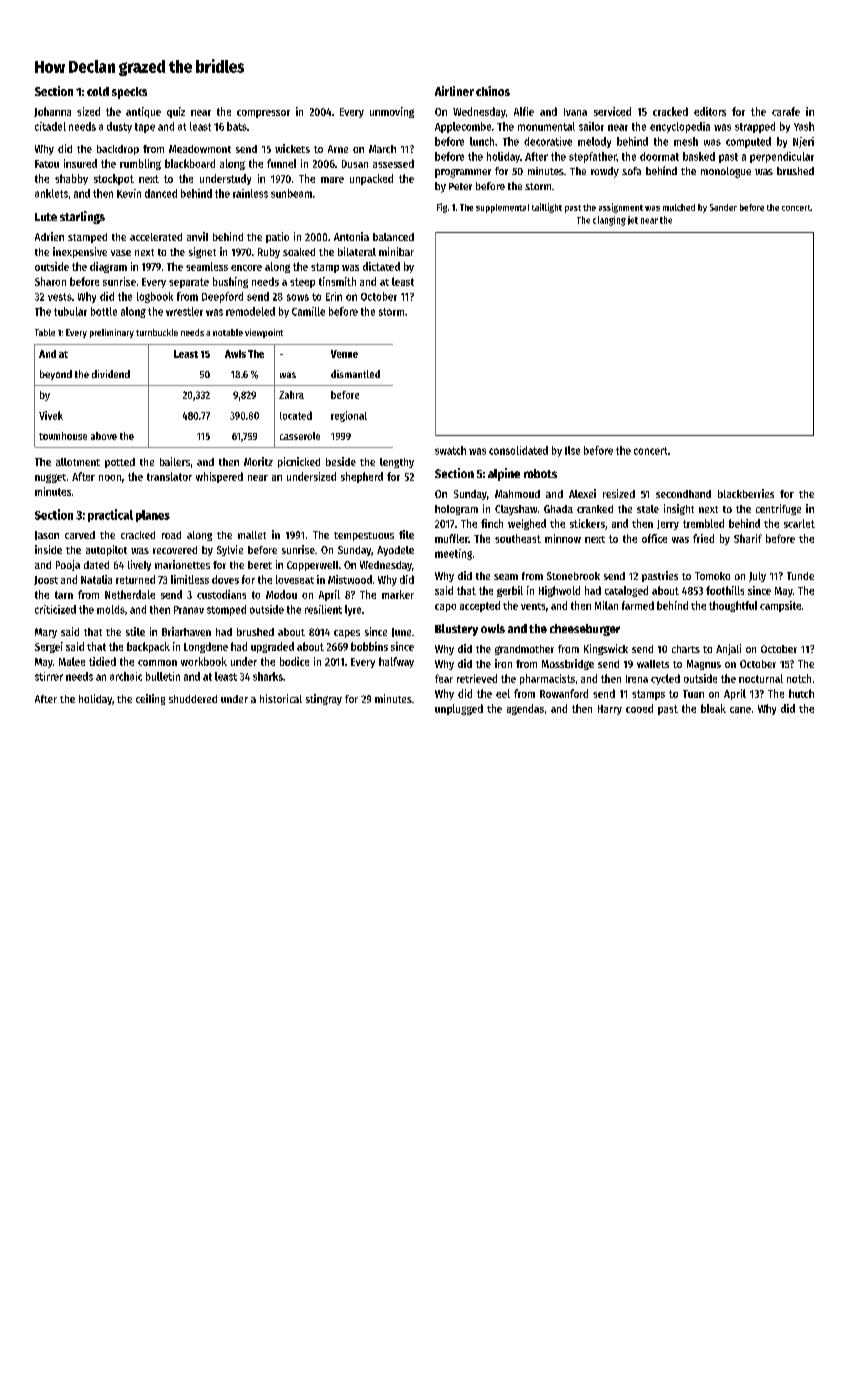  I want to click on supplemental, so click(502, 208).
